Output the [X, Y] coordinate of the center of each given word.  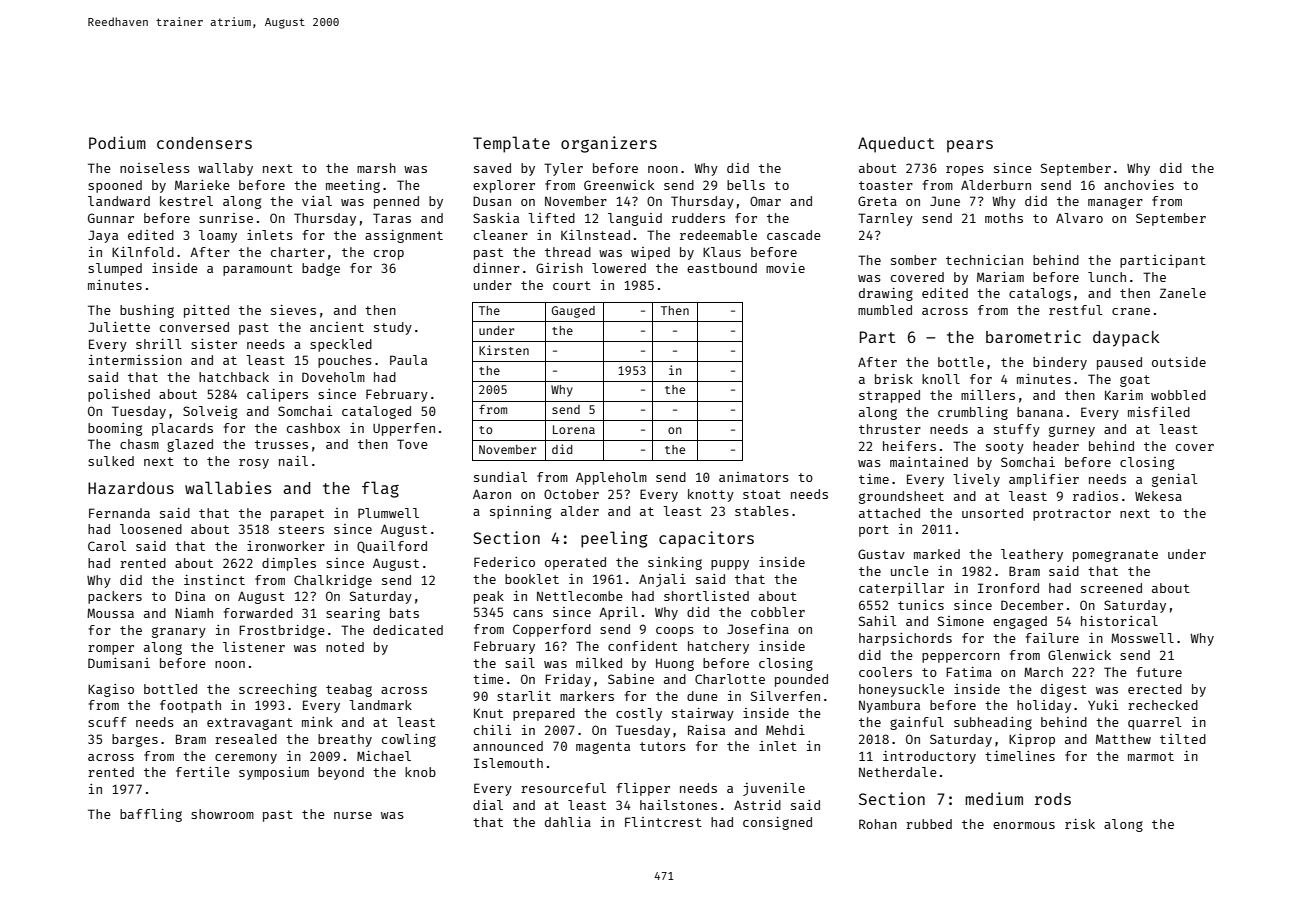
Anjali [662, 580]
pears [970, 146]
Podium [117, 142]
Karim [1124, 395]
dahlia [568, 822]
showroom [222, 814]
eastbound [722, 268]
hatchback [234, 377]
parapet [297, 515]
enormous [1024, 825]
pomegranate [1115, 556]
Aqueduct [896, 145]
